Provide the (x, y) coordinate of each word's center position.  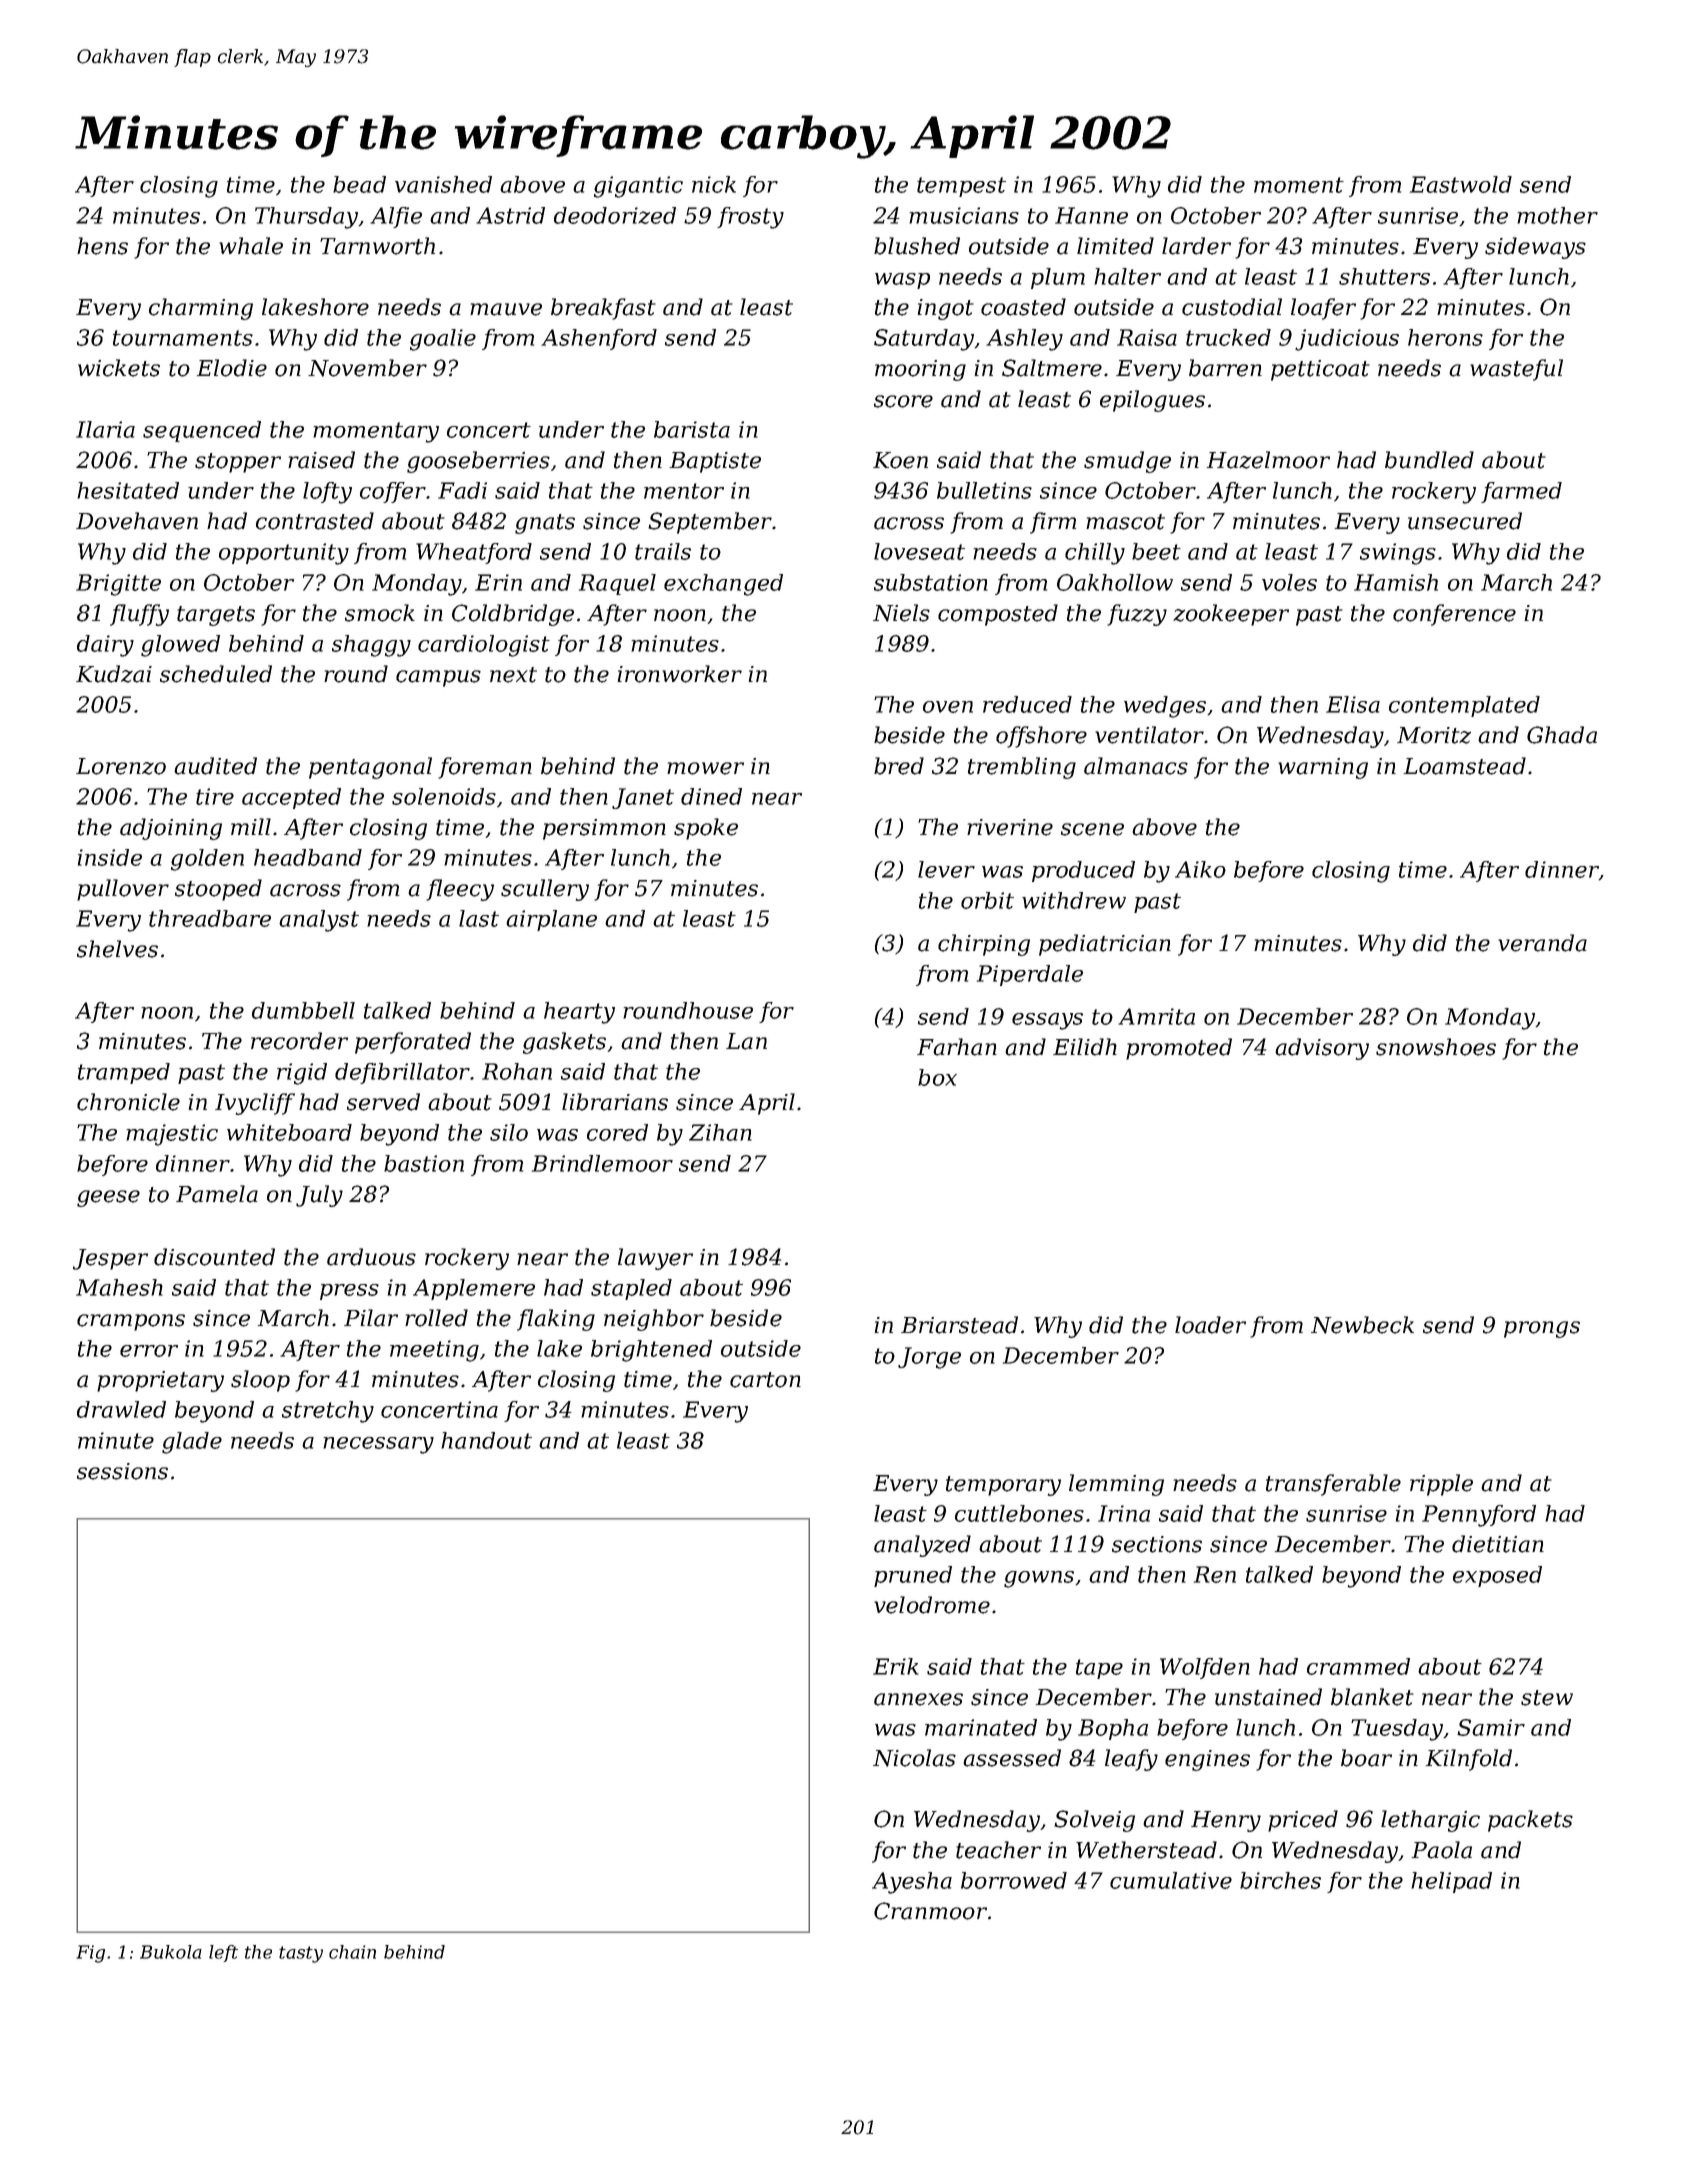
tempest (961, 187)
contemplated (1464, 706)
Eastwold (1461, 184)
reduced (1027, 704)
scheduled (216, 674)
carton (765, 1380)
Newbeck (1362, 1325)
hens (102, 246)
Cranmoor (930, 1911)
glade (192, 1443)
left (223, 1953)
